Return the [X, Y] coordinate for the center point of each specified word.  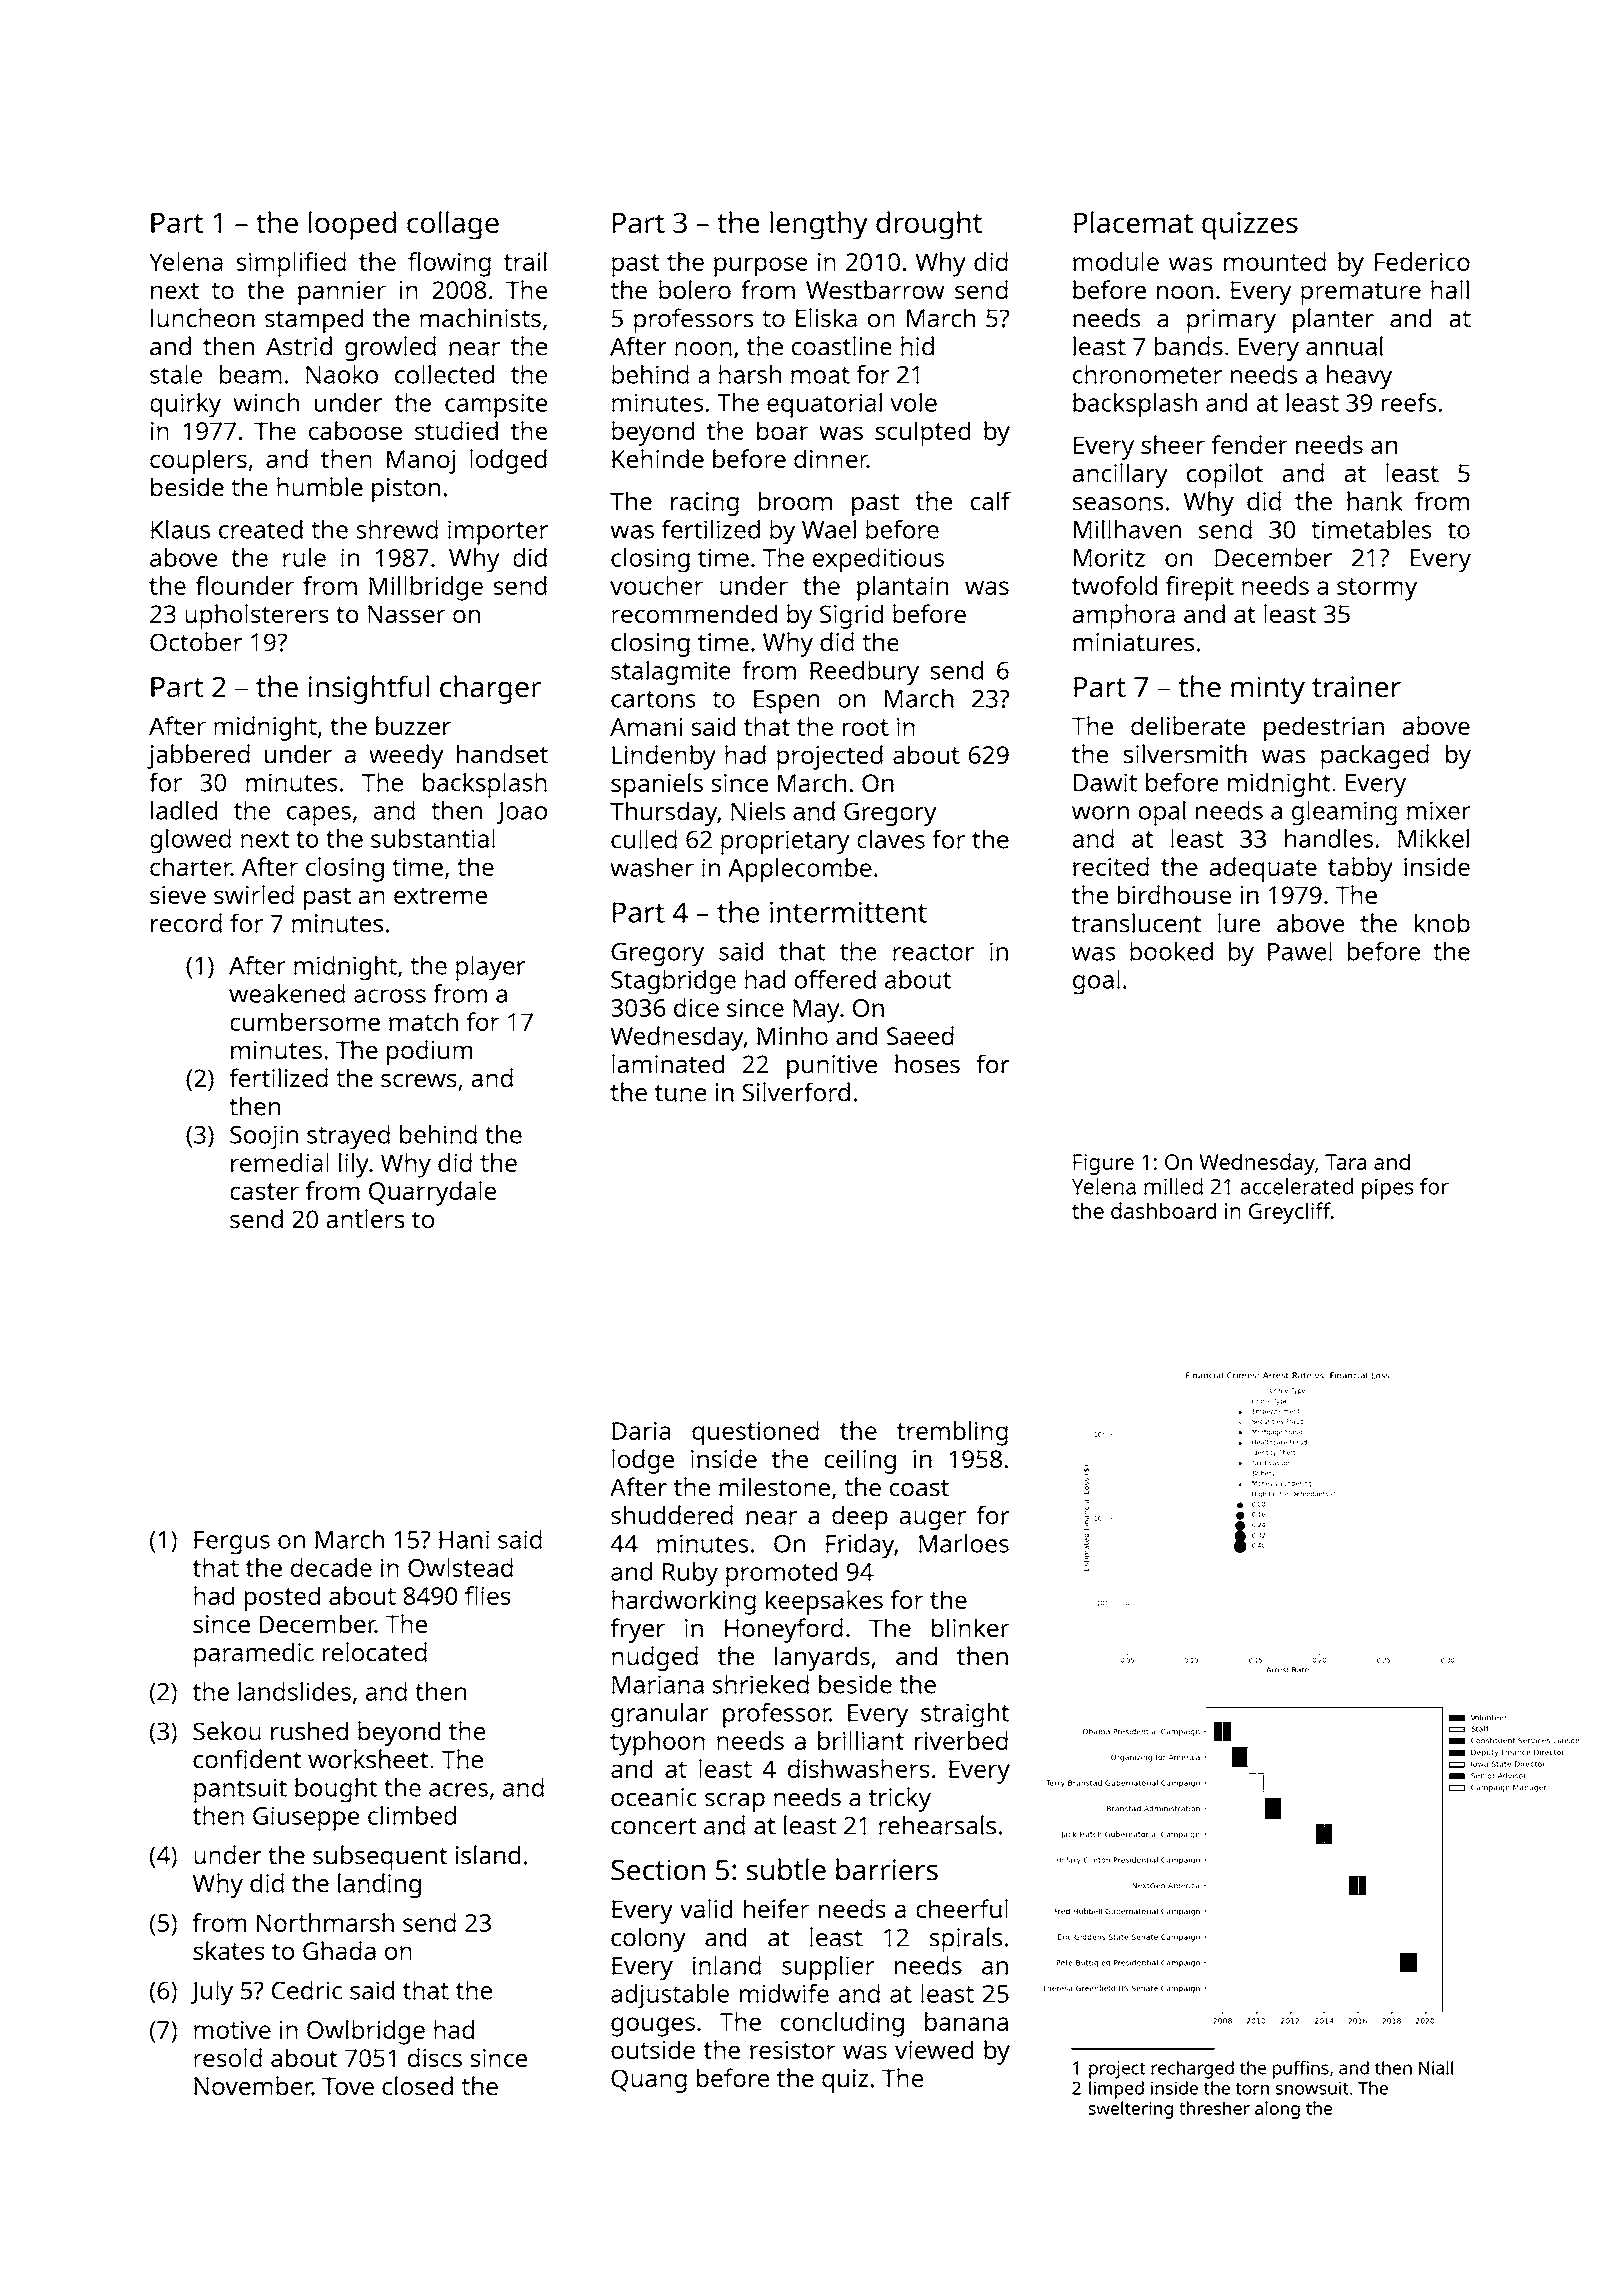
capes [319, 816]
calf [991, 501]
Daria [641, 1431]
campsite [496, 405]
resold [228, 2057]
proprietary [785, 842]
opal [1162, 813]
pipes [1388, 1189]
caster [264, 1191]
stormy [1377, 589]
